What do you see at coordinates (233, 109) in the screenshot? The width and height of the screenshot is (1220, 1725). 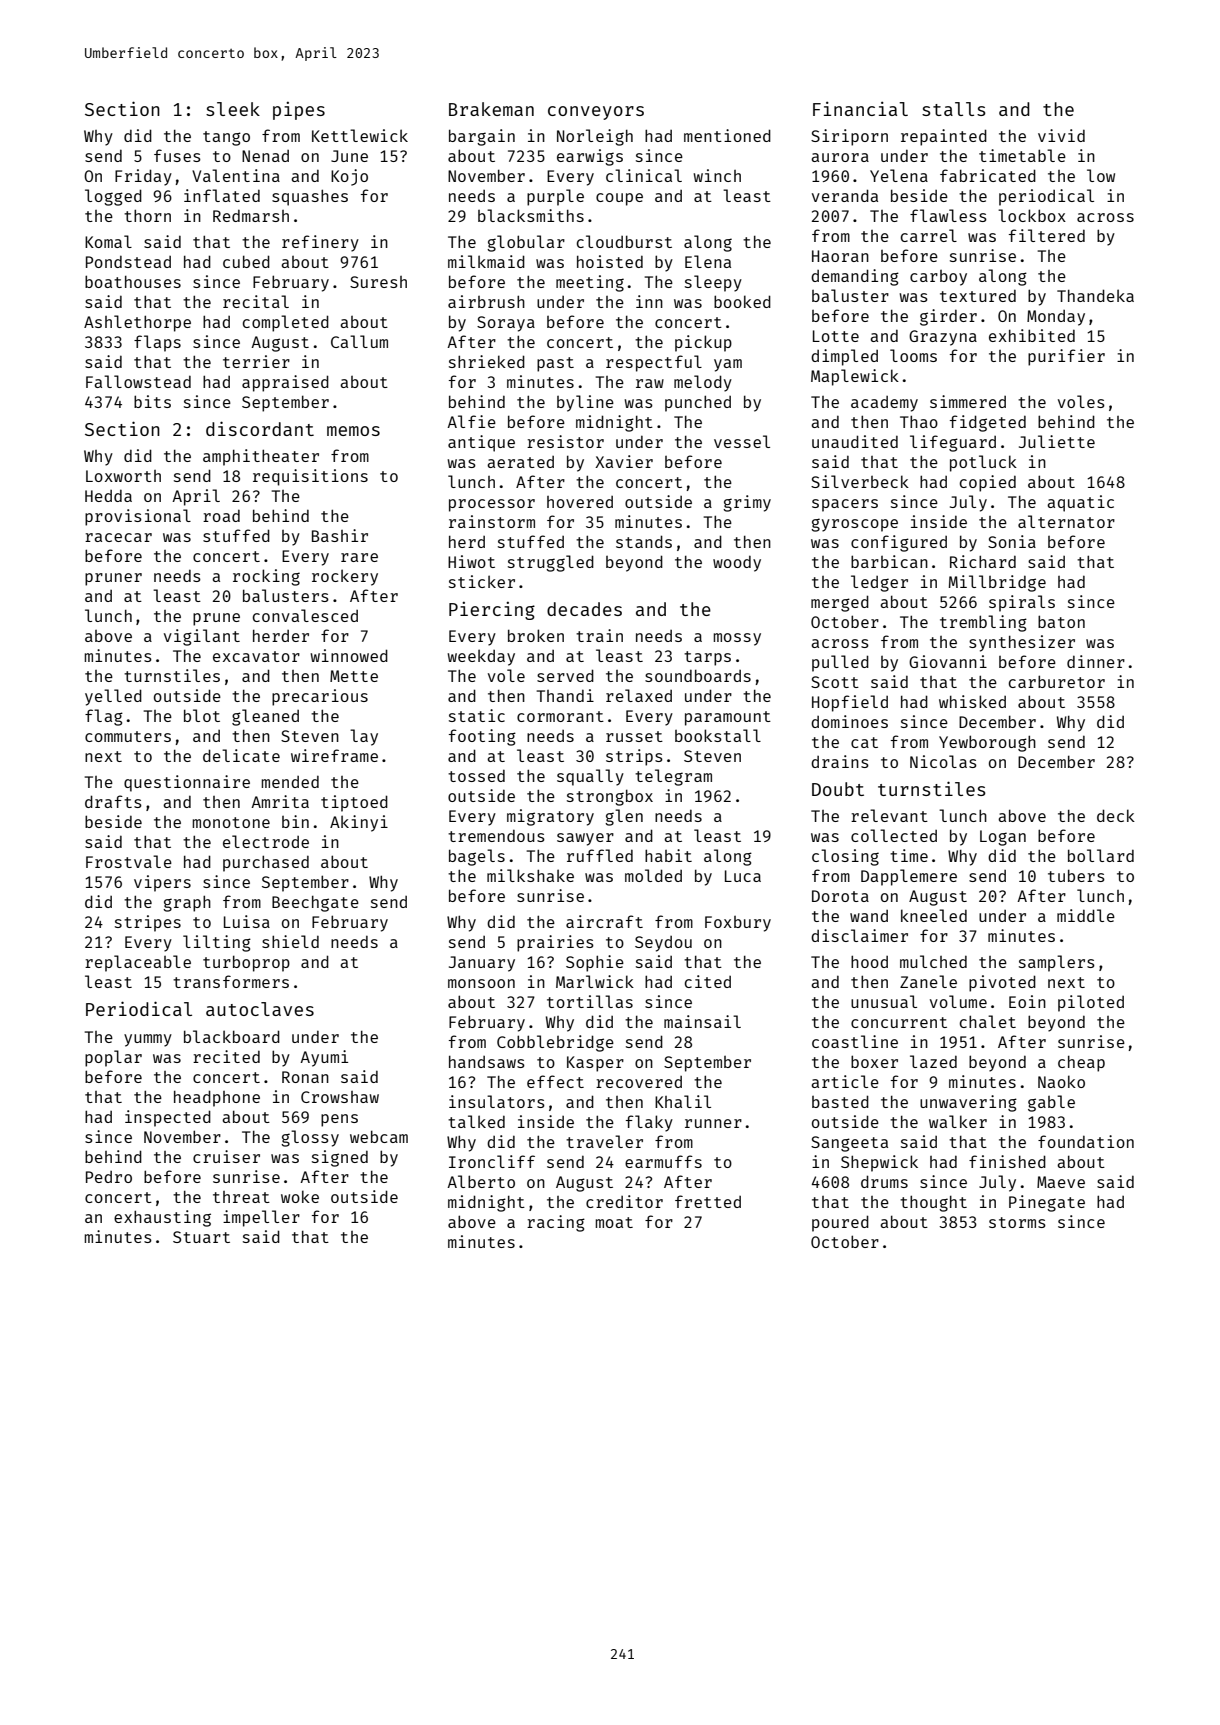 I see `sleek` at bounding box center [233, 109].
